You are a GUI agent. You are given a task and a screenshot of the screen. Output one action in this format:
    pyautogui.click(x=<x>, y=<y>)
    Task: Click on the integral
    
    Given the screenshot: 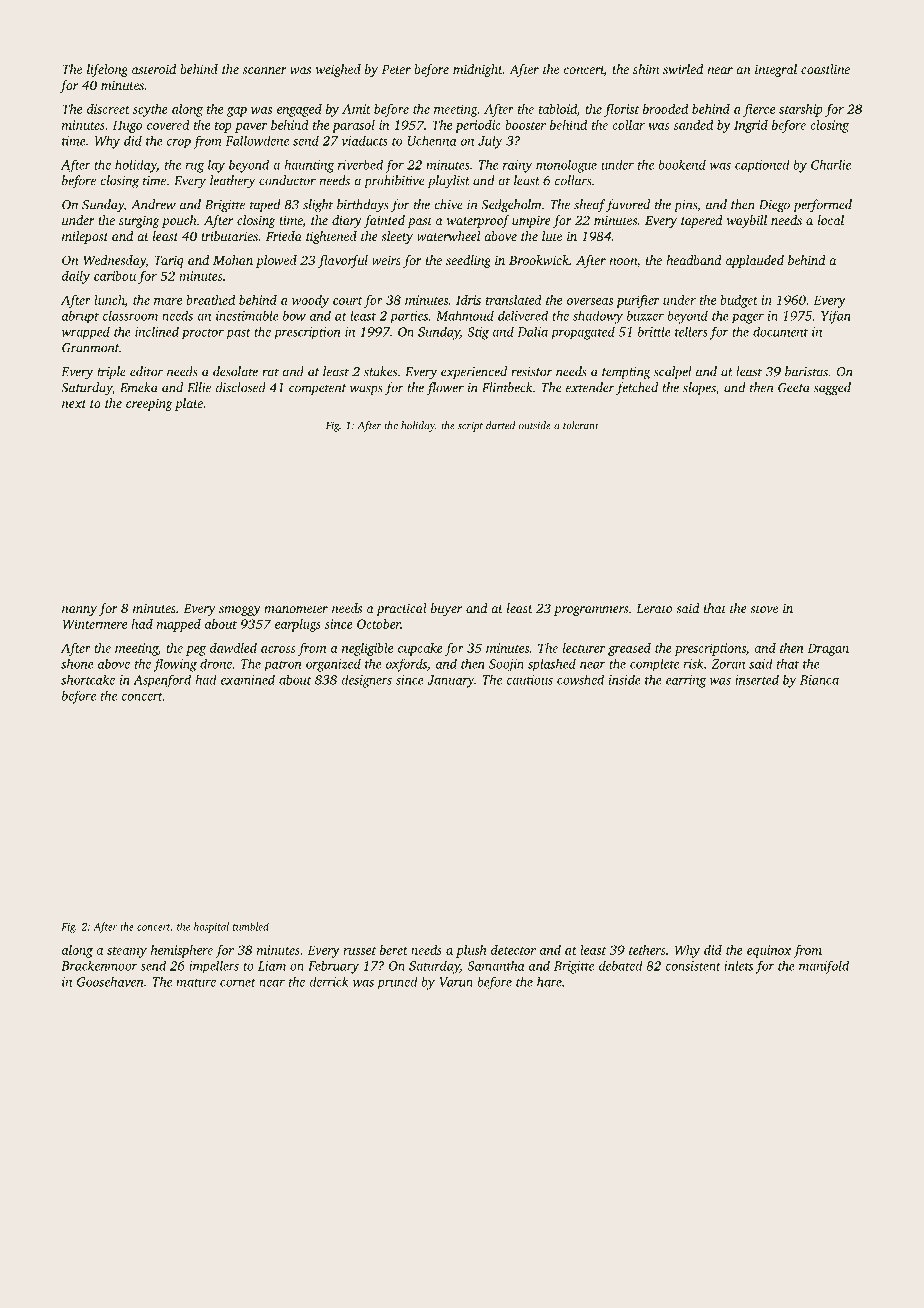 What is the action you would take?
    pyautogui.click(x=776, y=70)
